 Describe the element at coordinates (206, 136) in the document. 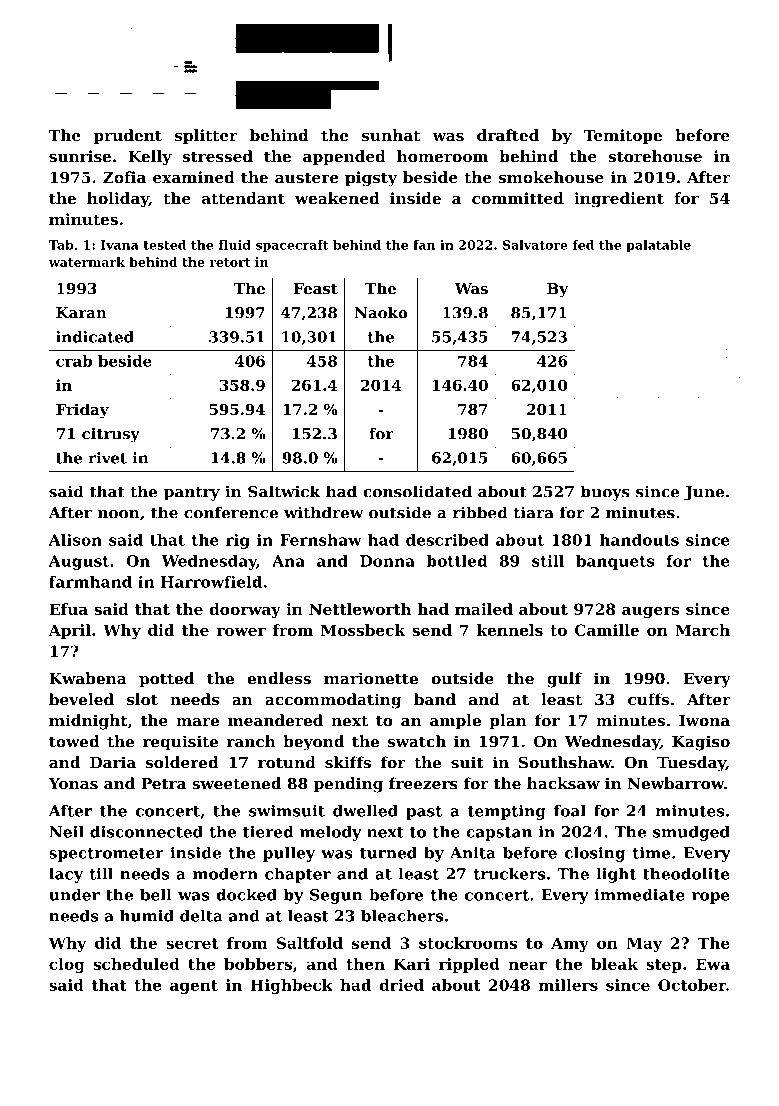

I see `splitter` at that location.
